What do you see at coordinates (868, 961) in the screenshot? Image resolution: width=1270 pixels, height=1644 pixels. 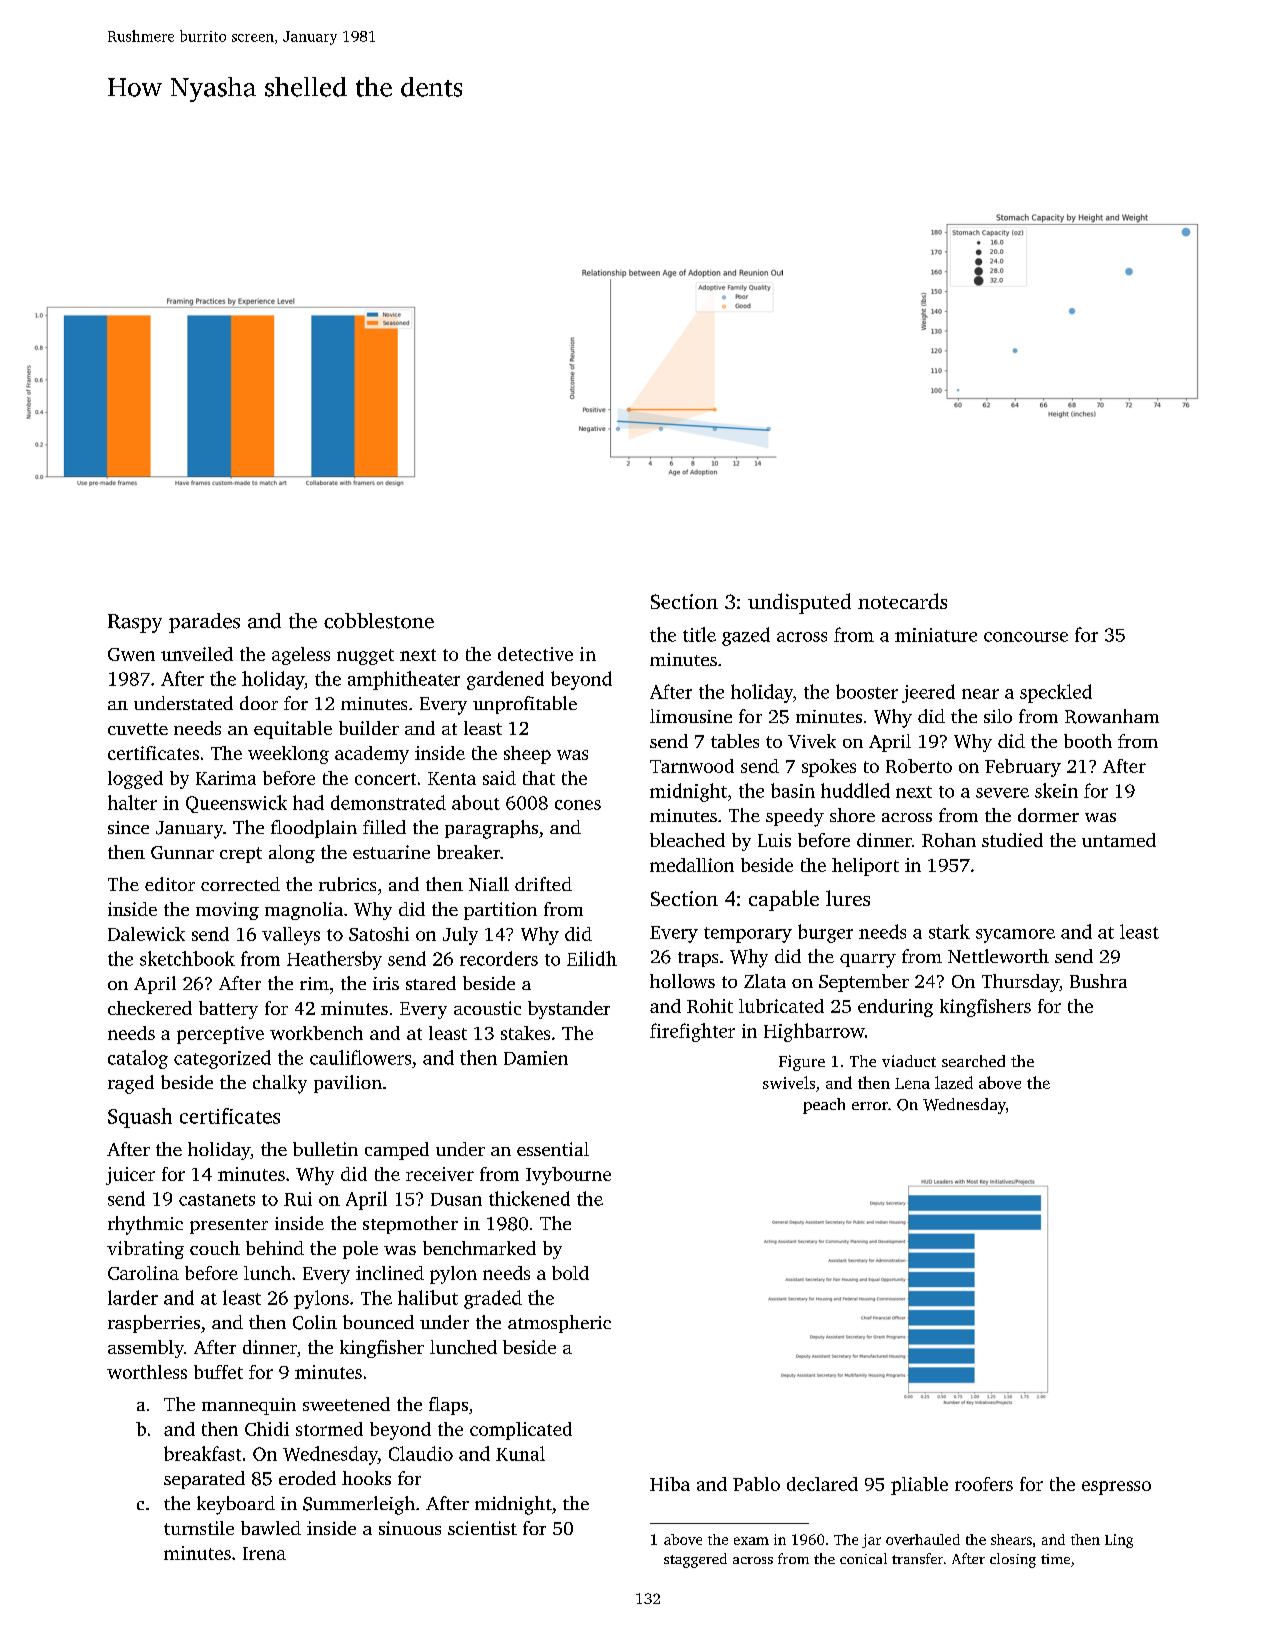 I see `quarry` at bounding box center [868, 961].
